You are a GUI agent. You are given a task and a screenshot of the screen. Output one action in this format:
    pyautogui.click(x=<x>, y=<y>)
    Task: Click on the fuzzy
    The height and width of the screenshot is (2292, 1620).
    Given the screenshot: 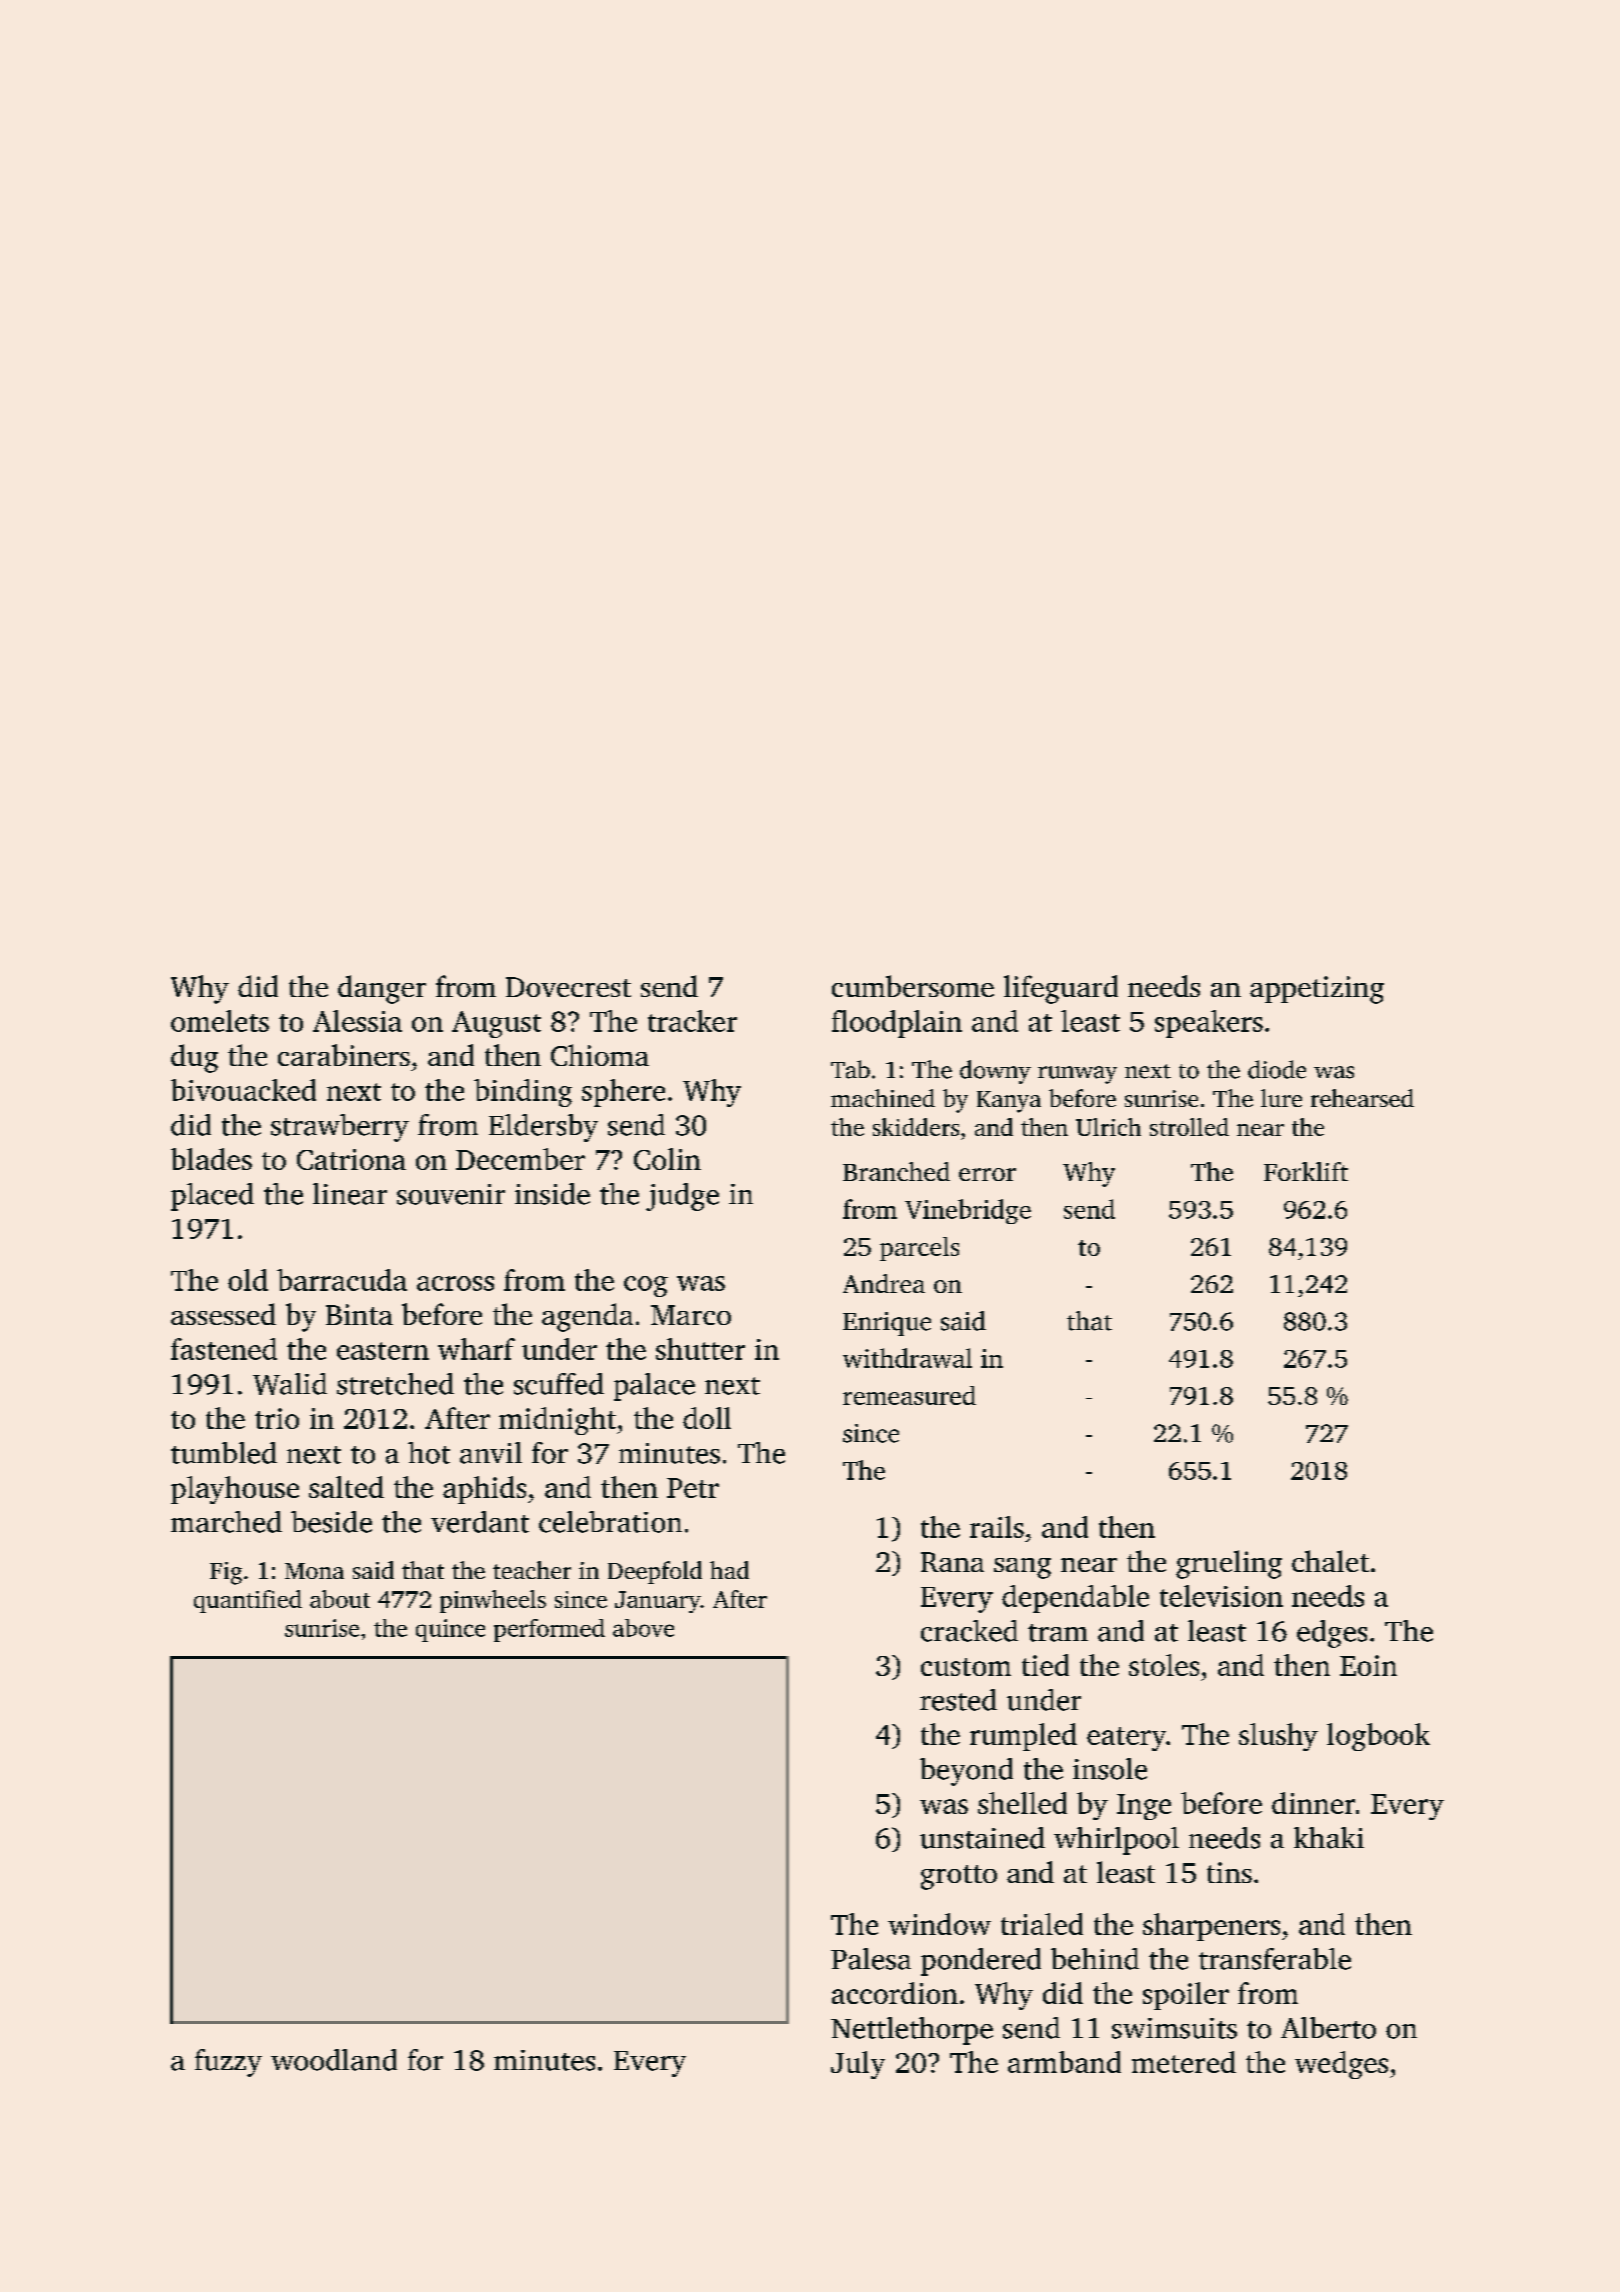 What is the action you would take?
    pyautogui.click(x=228, y=2063)
